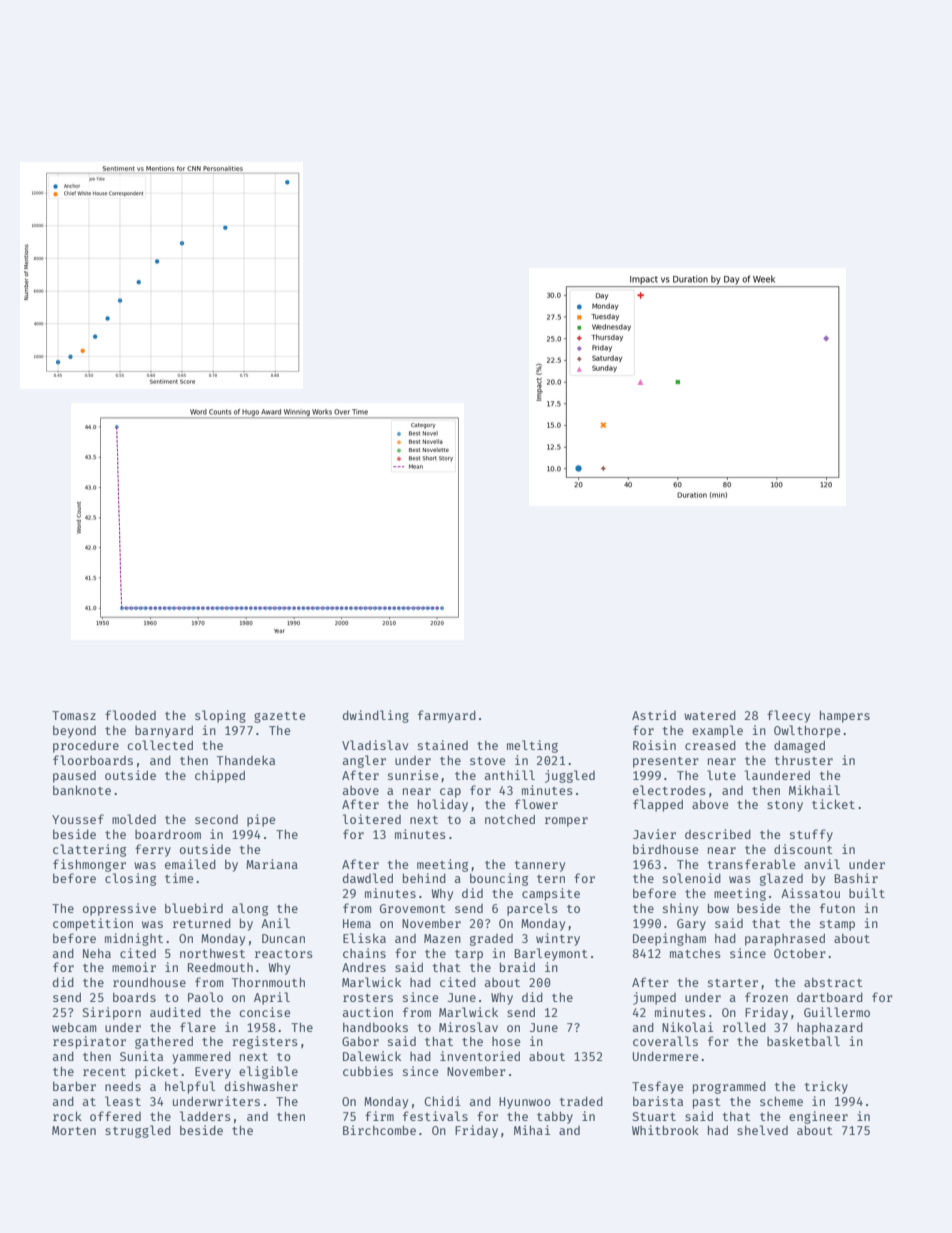 This screenshot has width=952, height=1233. I want to click on Thandeka, so click(246, 760).
